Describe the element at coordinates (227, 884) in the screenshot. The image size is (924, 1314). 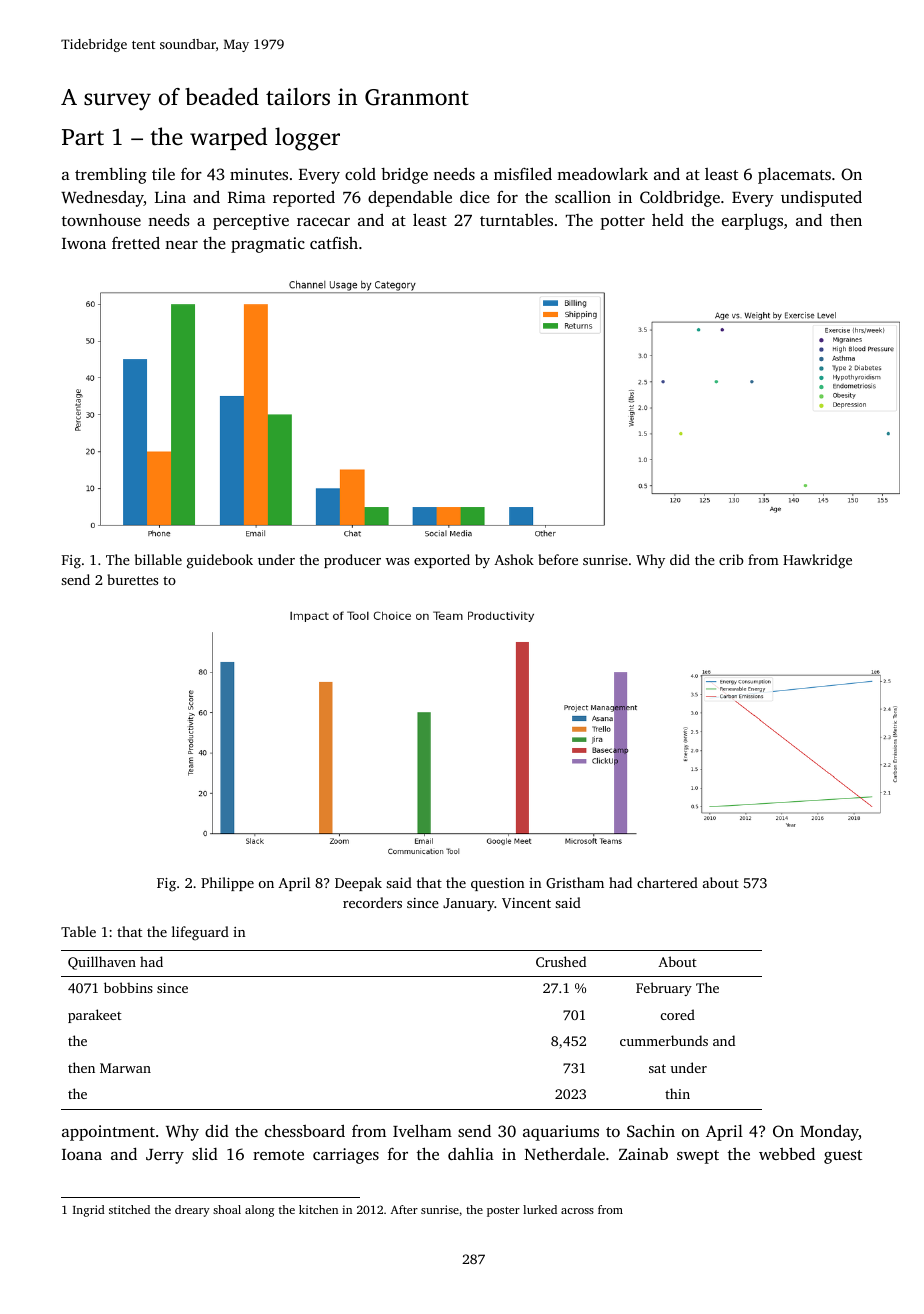
I see `Philippe` at that location.
